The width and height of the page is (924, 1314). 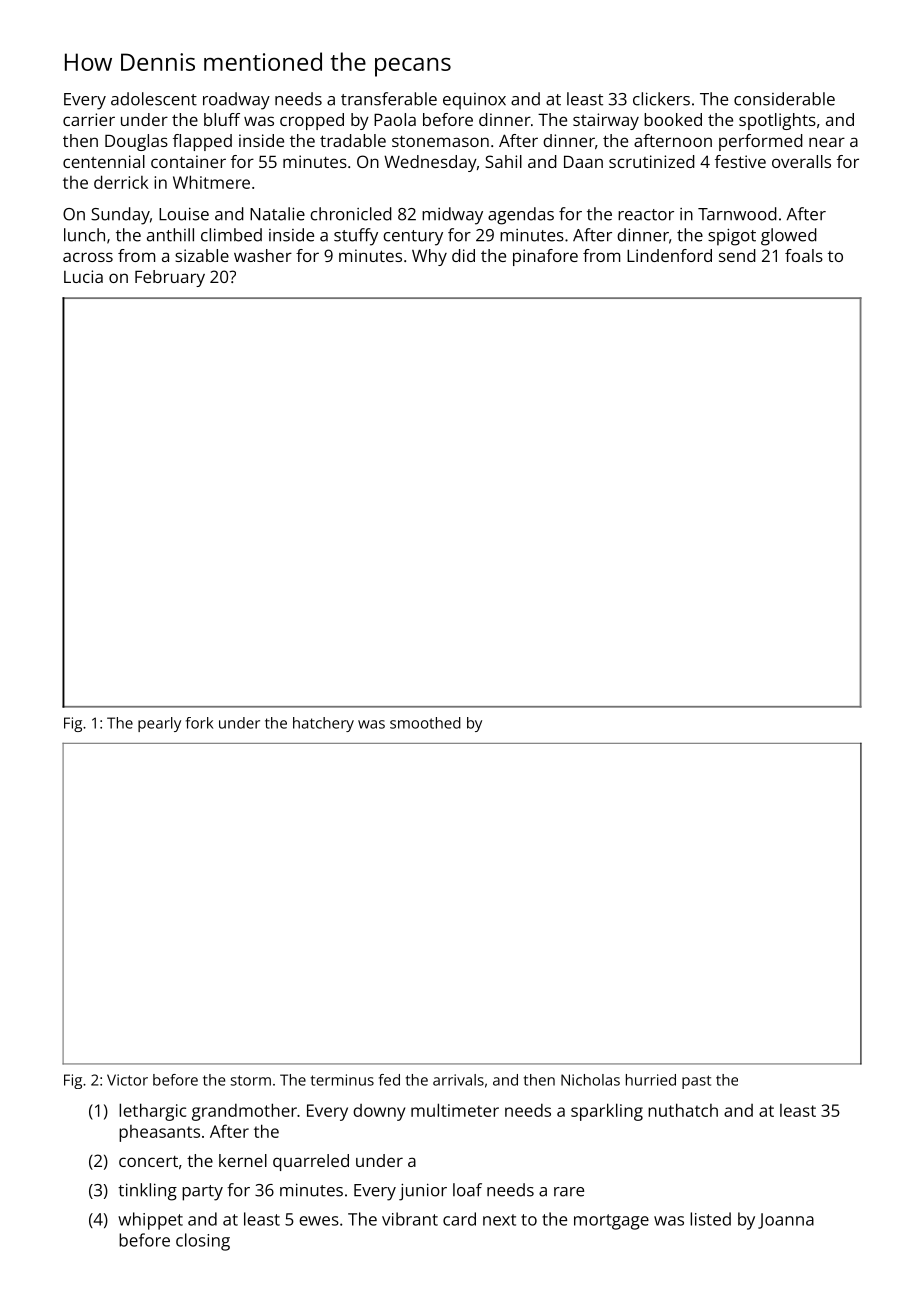 I want to click on past, so click(x=696, y=1082).
